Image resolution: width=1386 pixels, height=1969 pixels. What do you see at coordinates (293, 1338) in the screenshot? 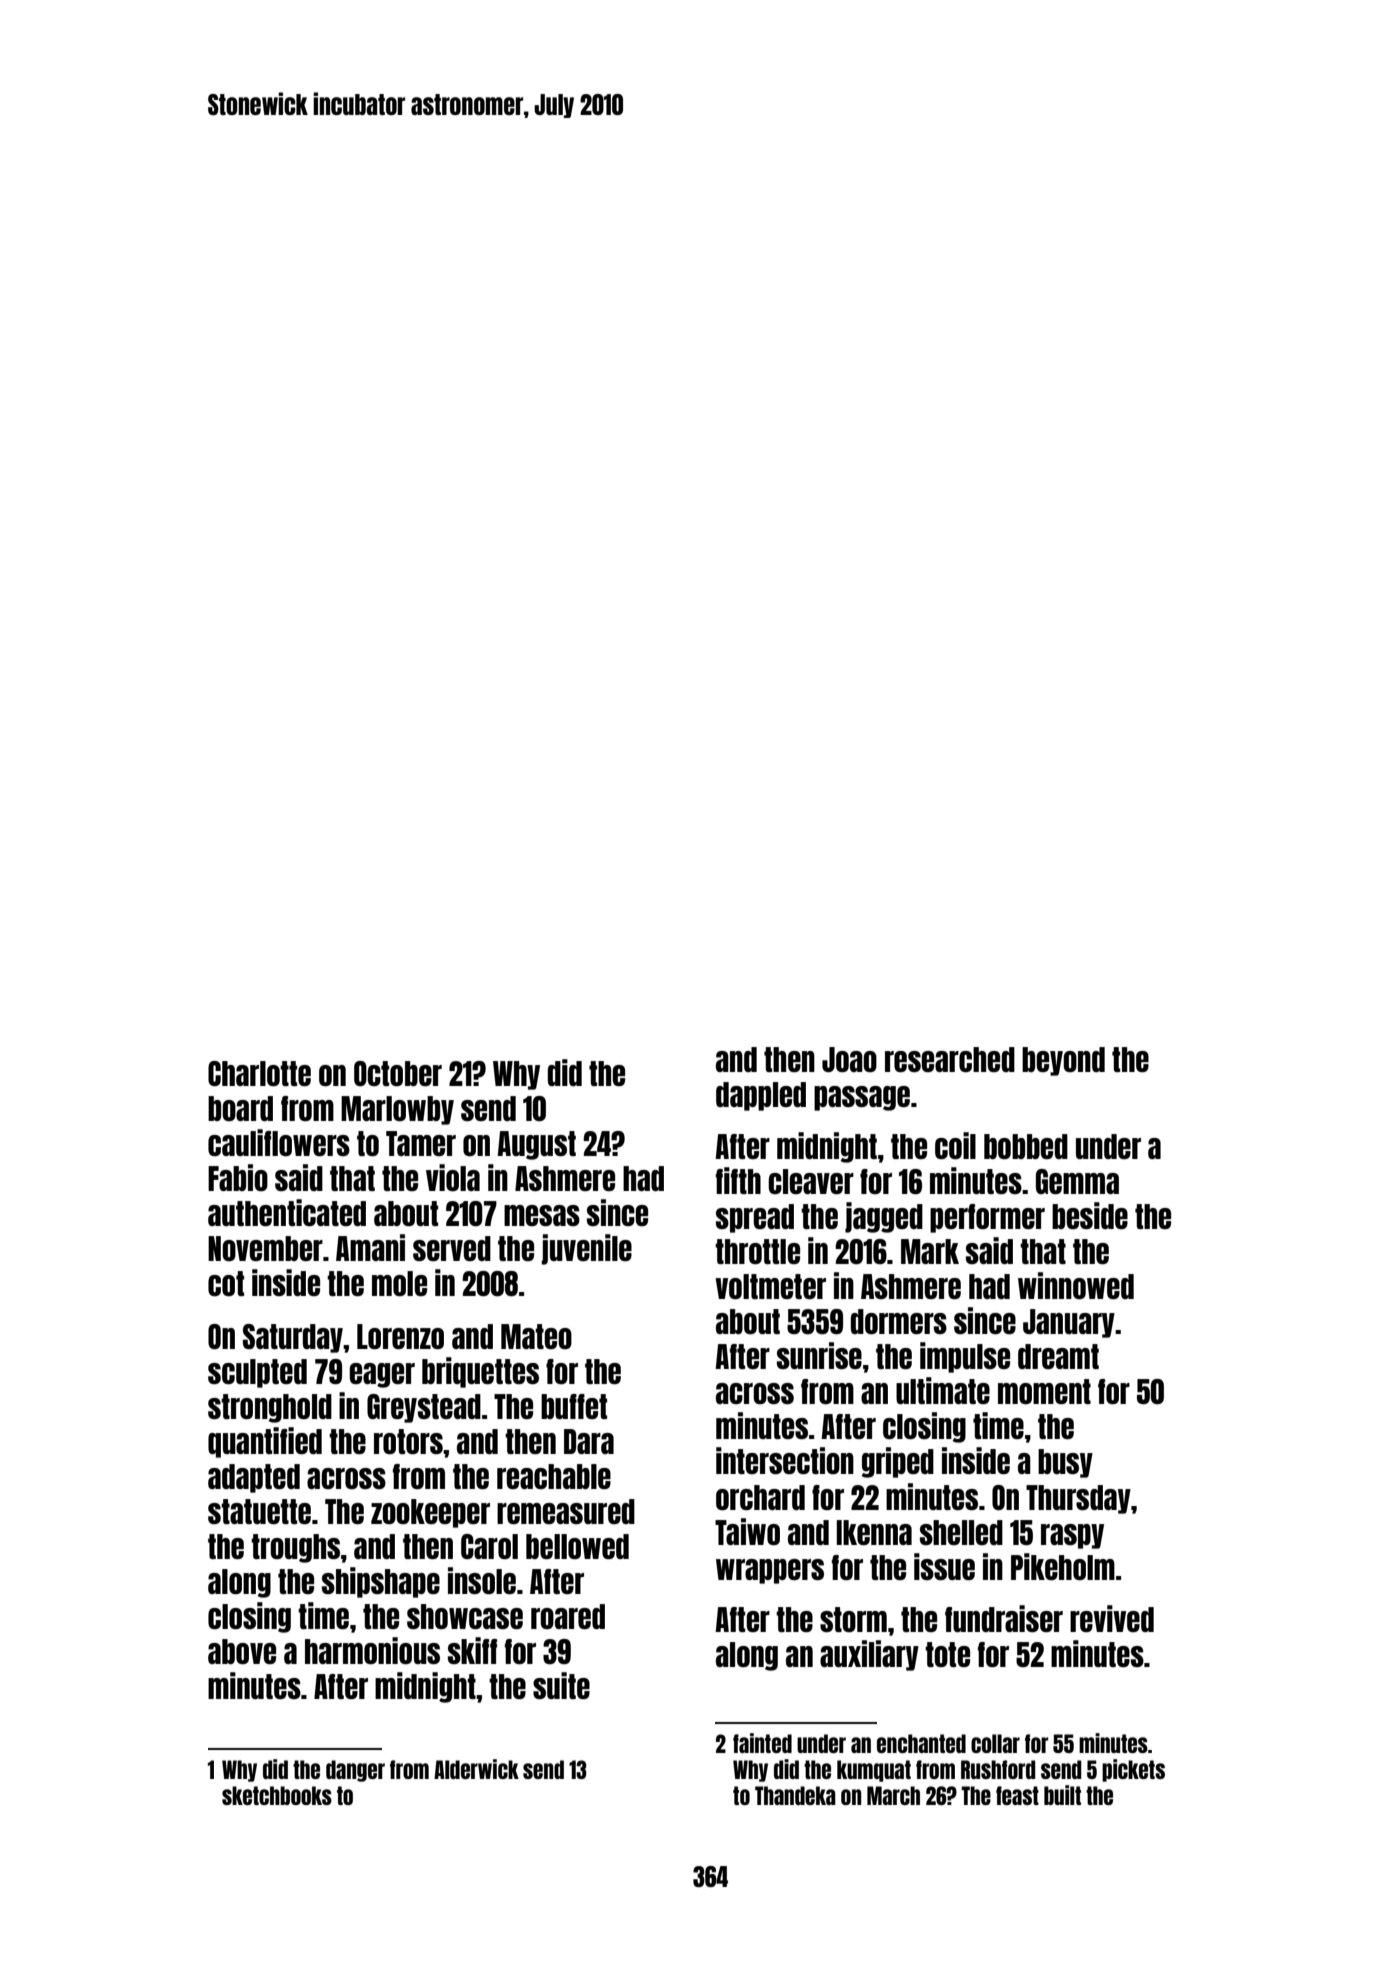
I see `Saturday` at bounding box center [293, 1338].
